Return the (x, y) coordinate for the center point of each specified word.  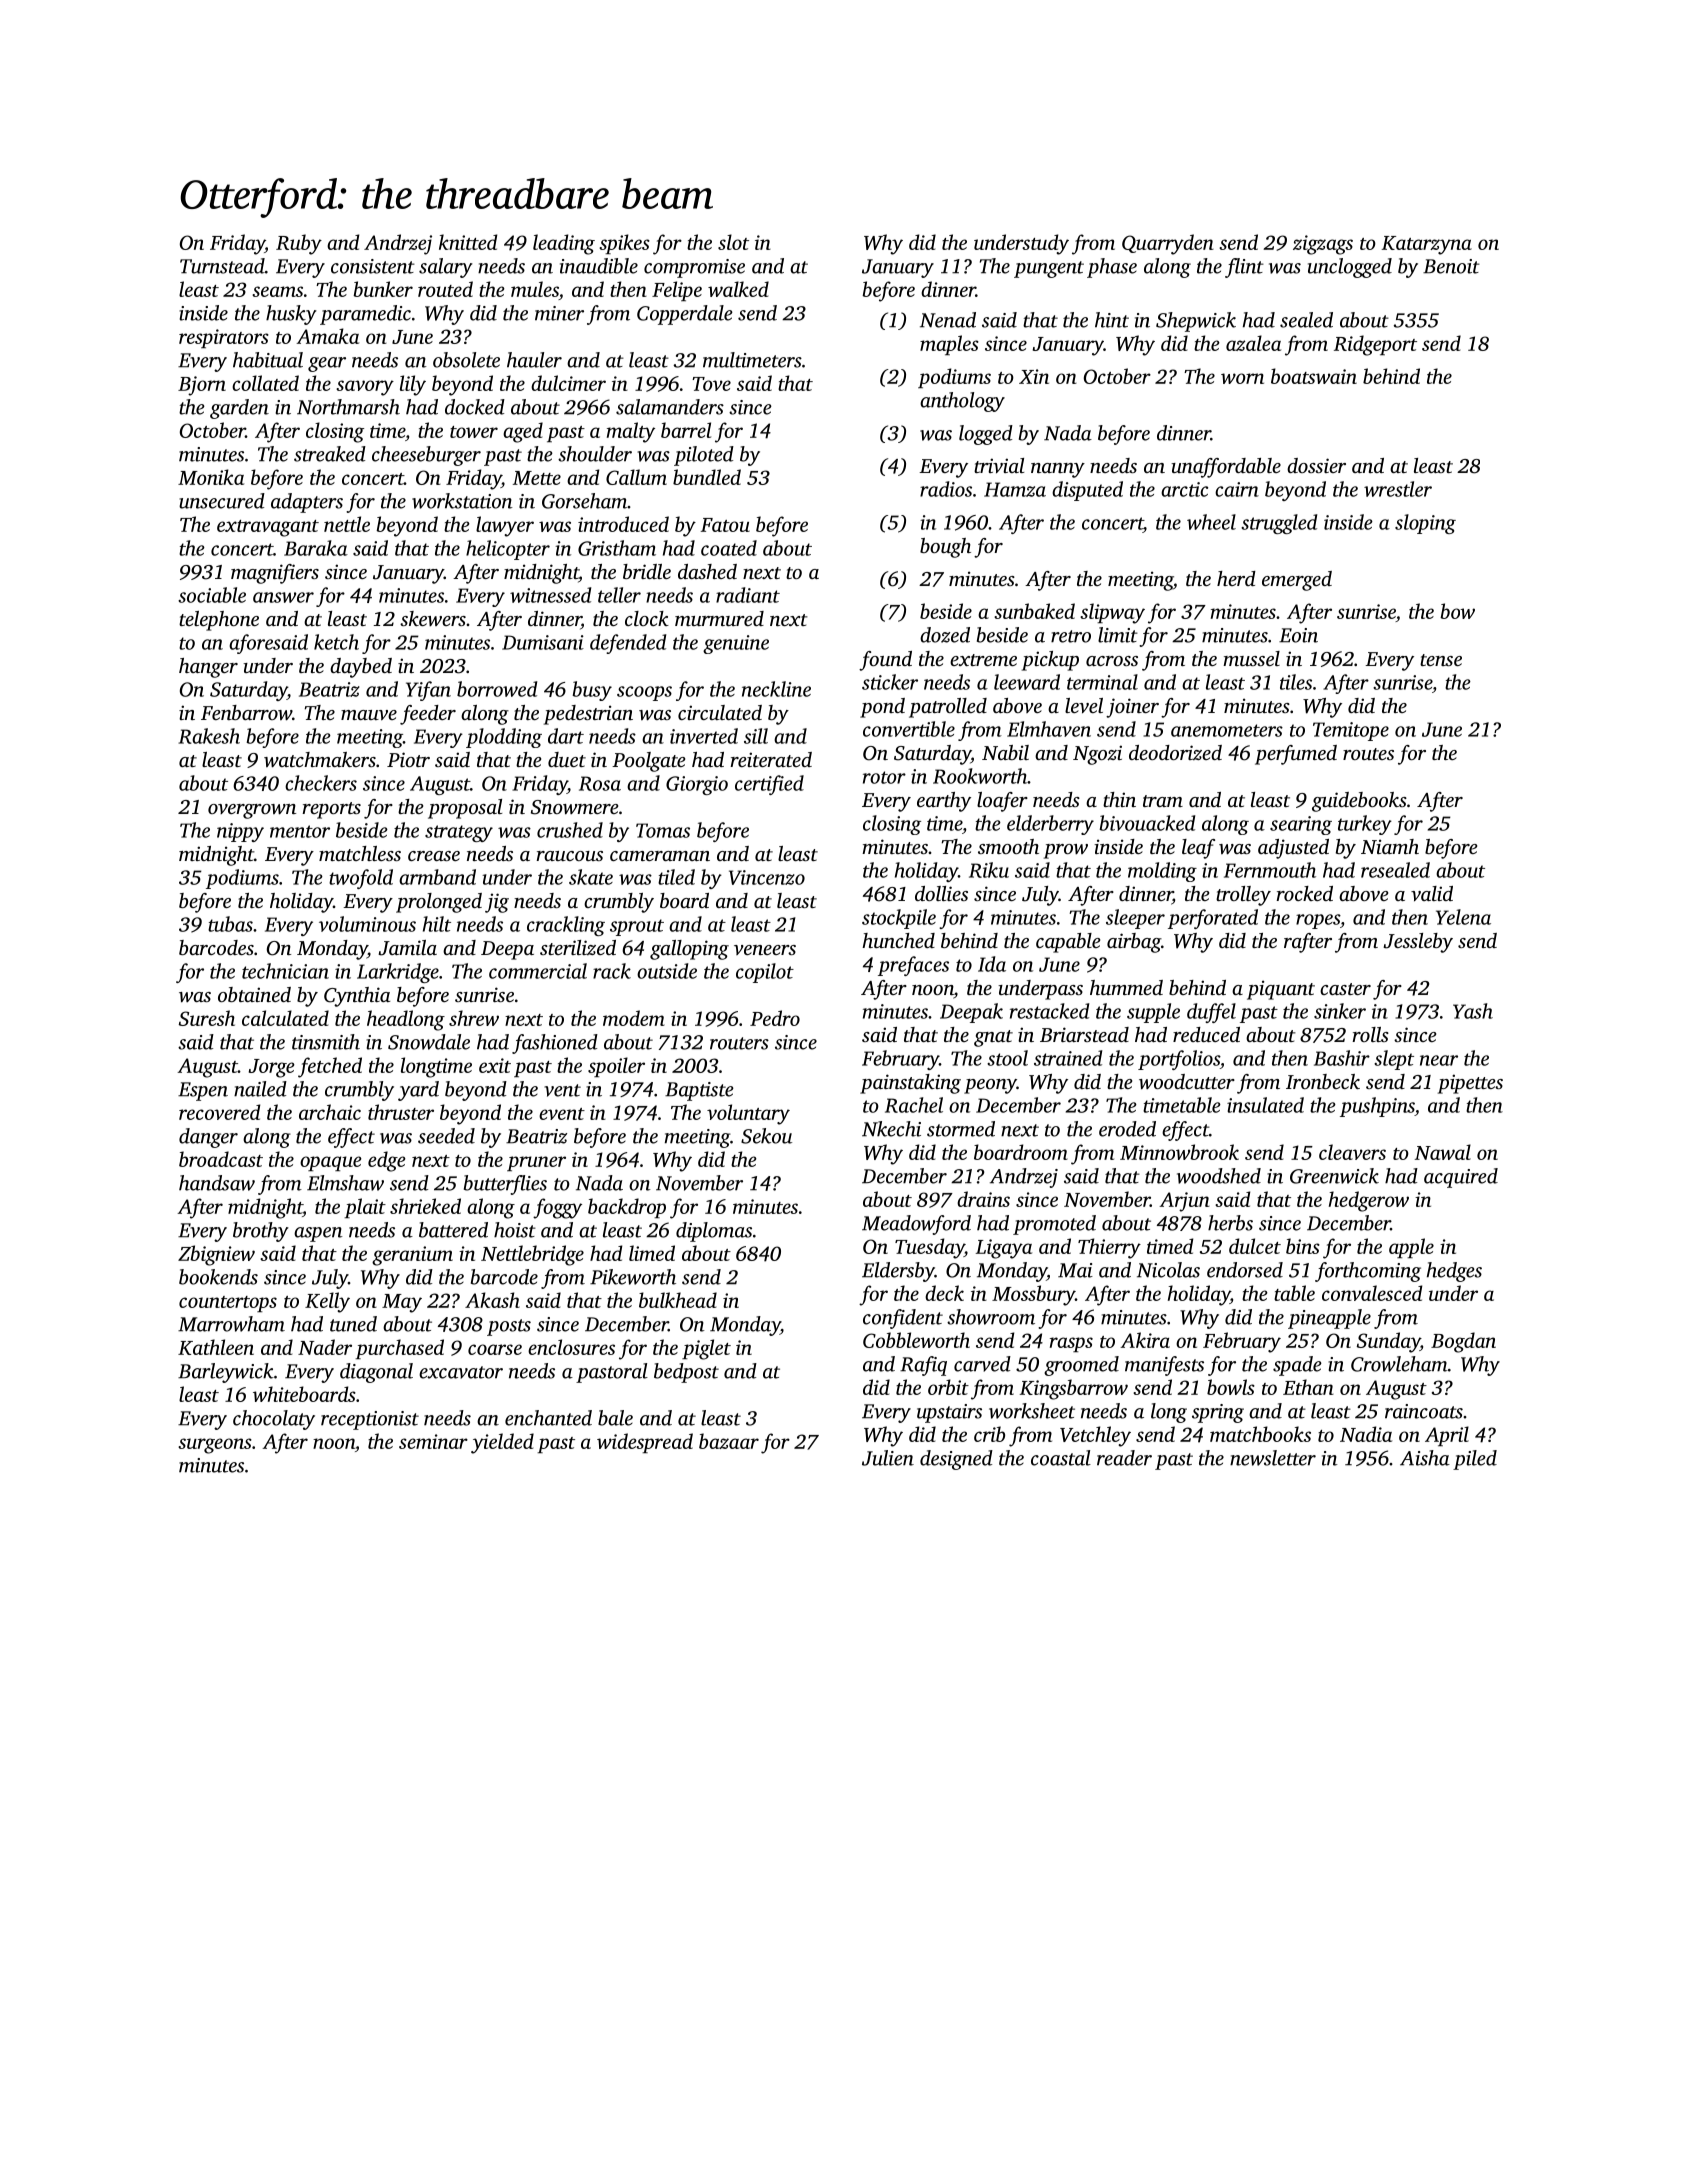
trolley (1243, 896)
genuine (736, 644)
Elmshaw (345, 1183)
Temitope (1351, 731)
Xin (1034, 376)
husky (291, 315)
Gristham (617, 548)
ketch (336, 642)
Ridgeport (1375, 345)
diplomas (714, 1232)
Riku (989, 870)
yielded (502, 1443)
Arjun (1184, 1202)
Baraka (316, 548)
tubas (230, 924)
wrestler (1398, 489)
